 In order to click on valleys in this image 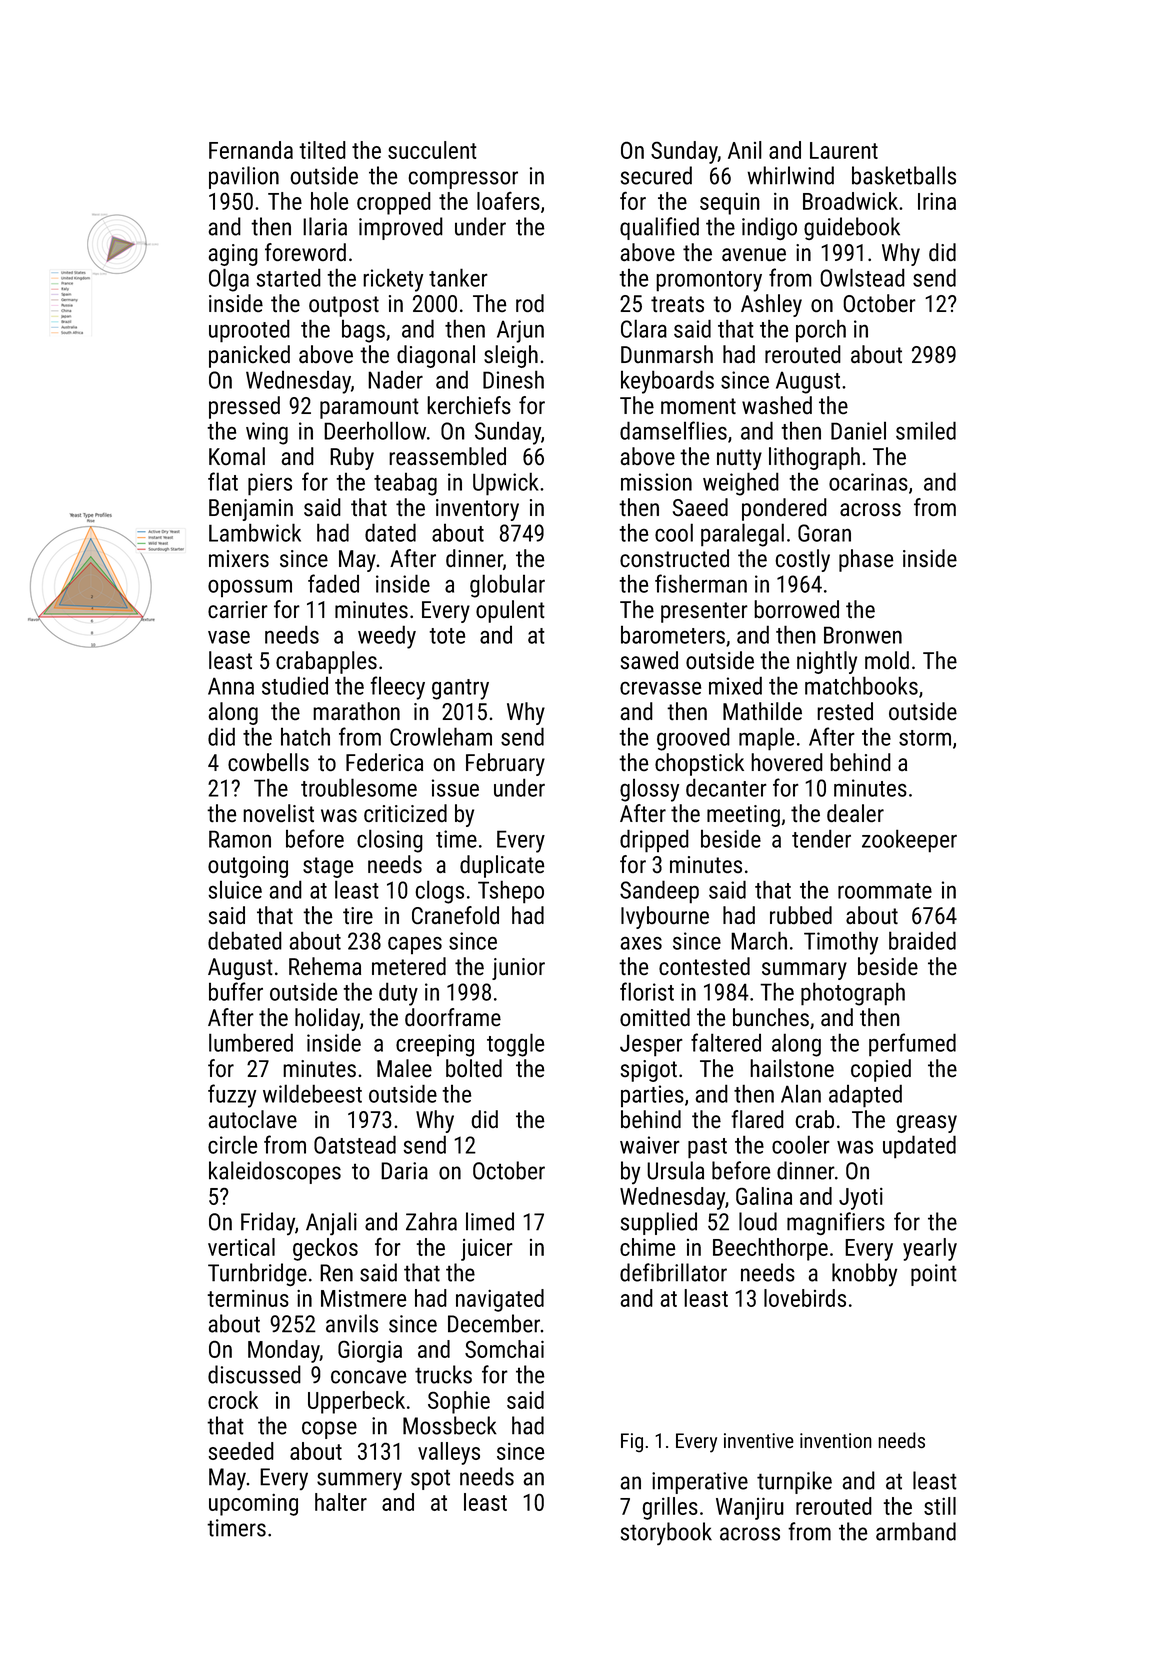, I will do `click(449, 1453)`.
